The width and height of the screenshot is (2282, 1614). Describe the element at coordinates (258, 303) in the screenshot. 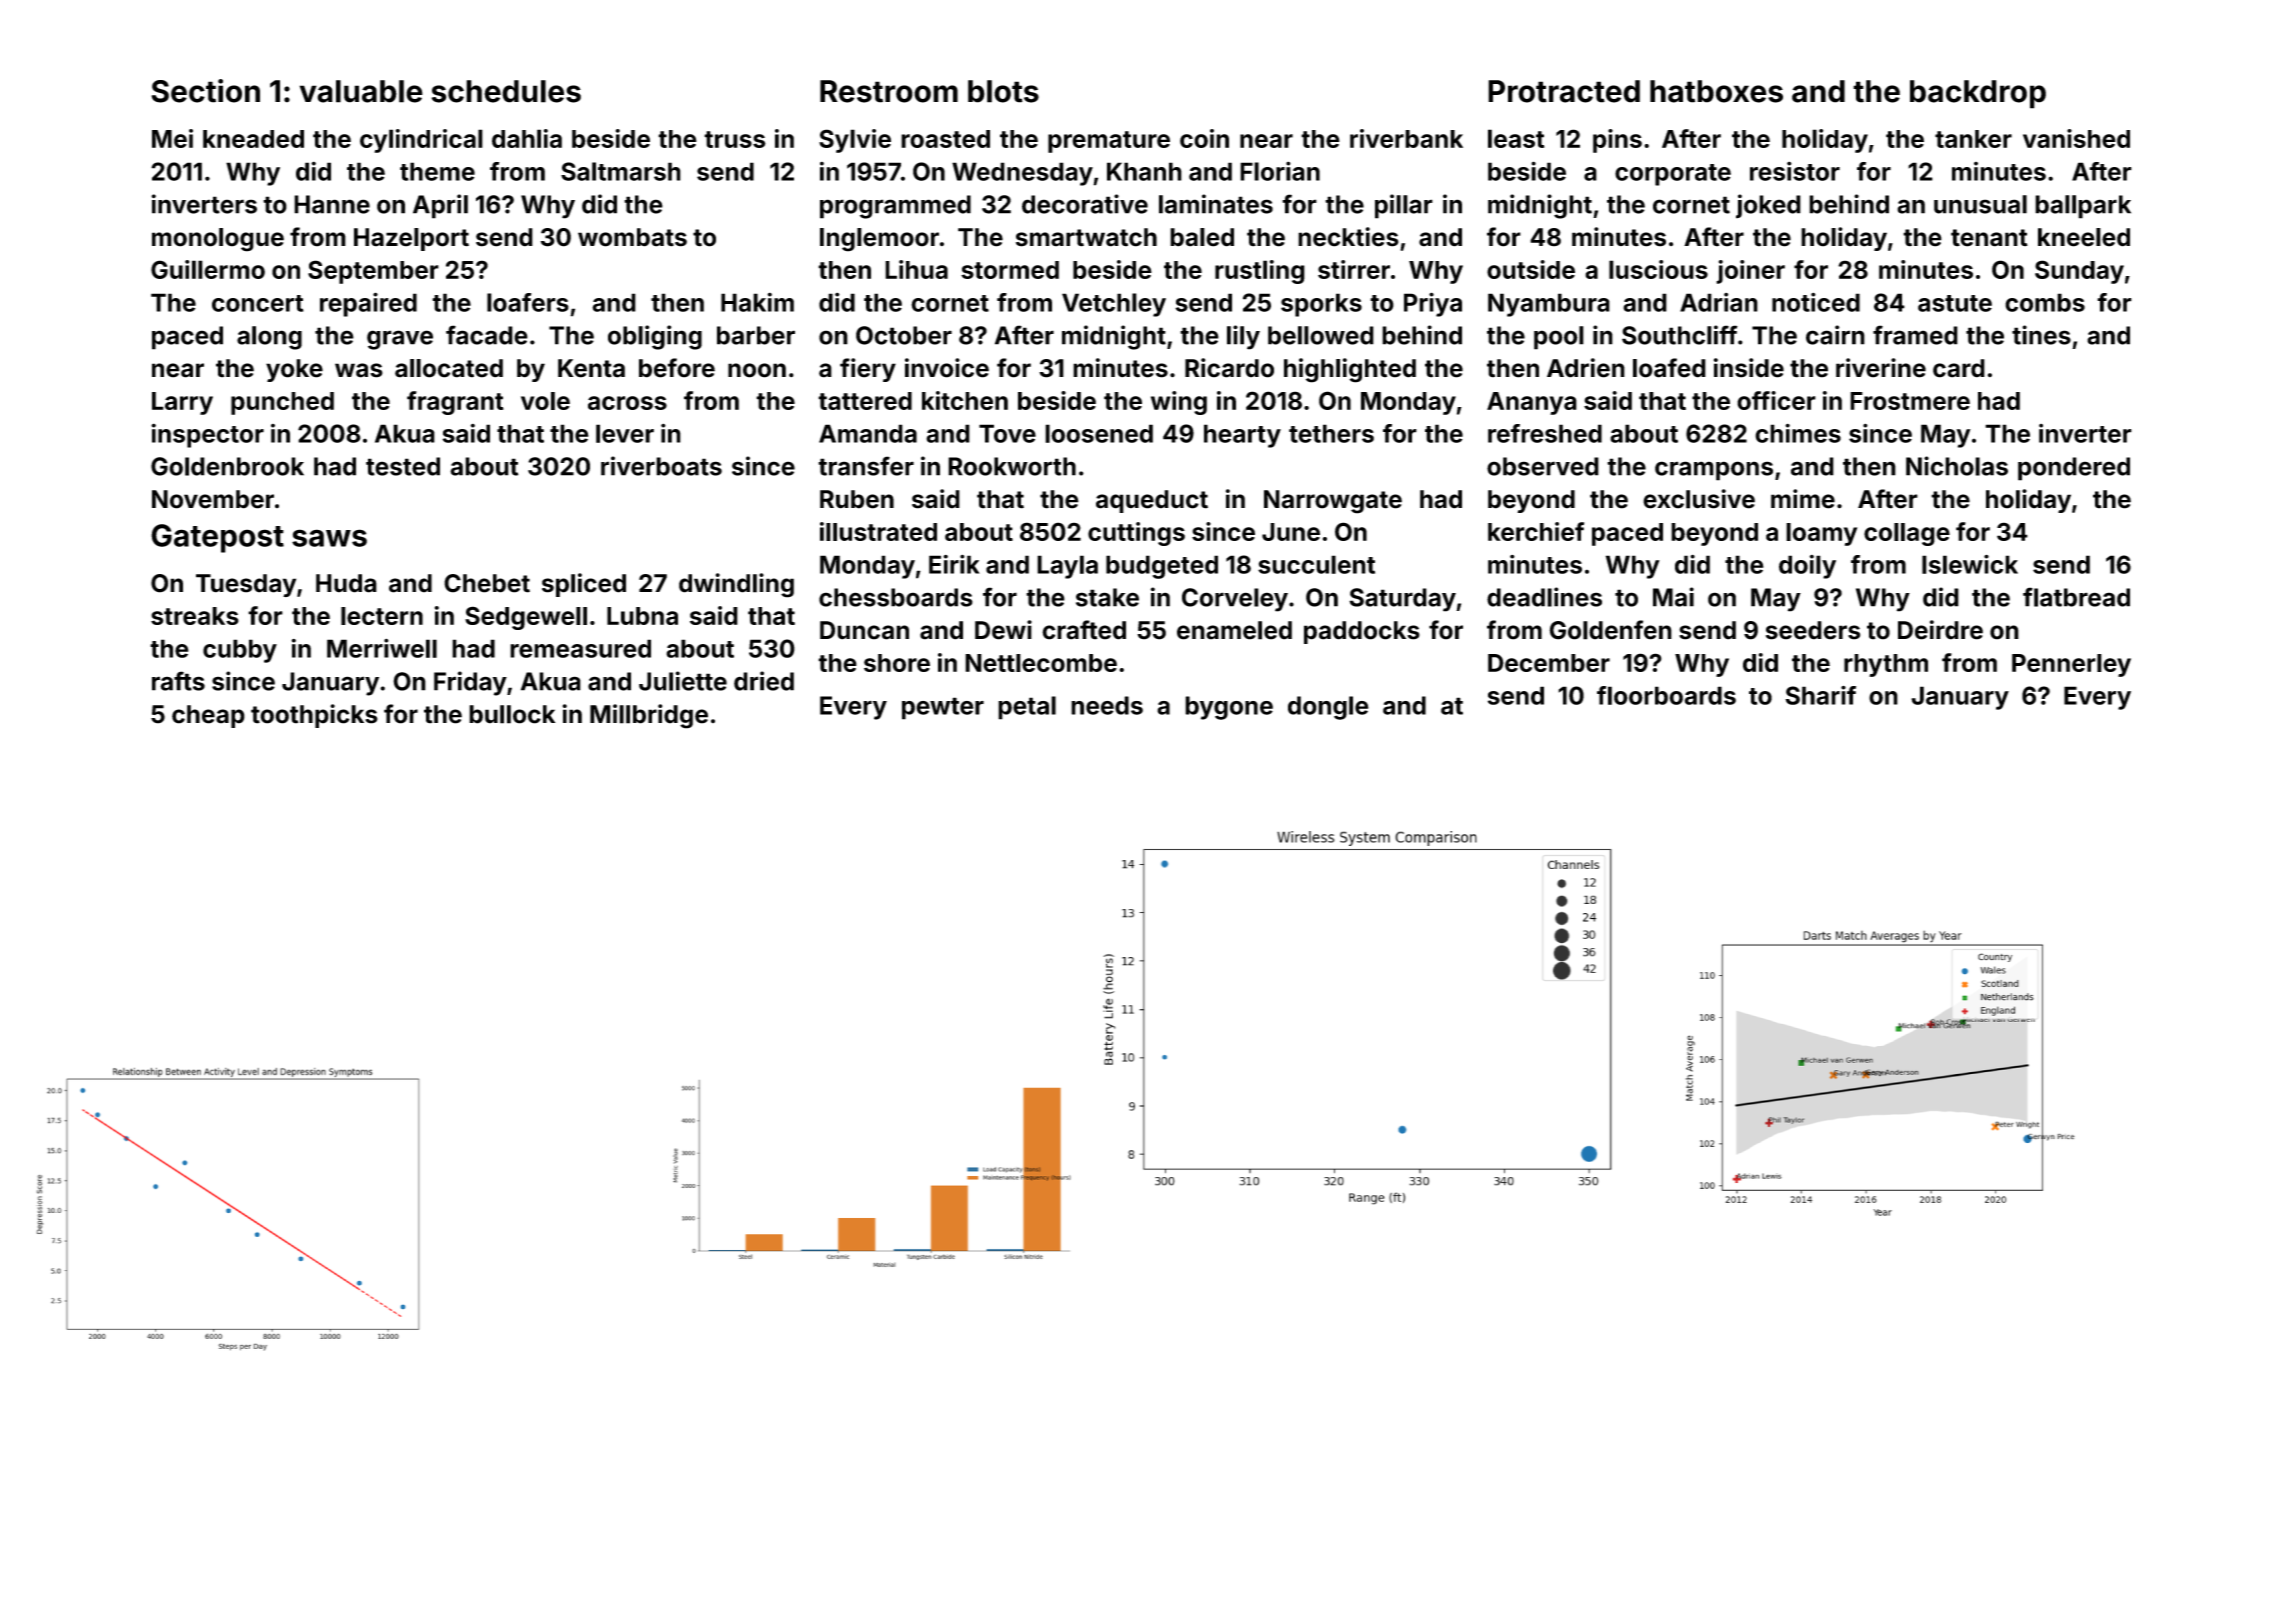

I see `concert` at that location.
